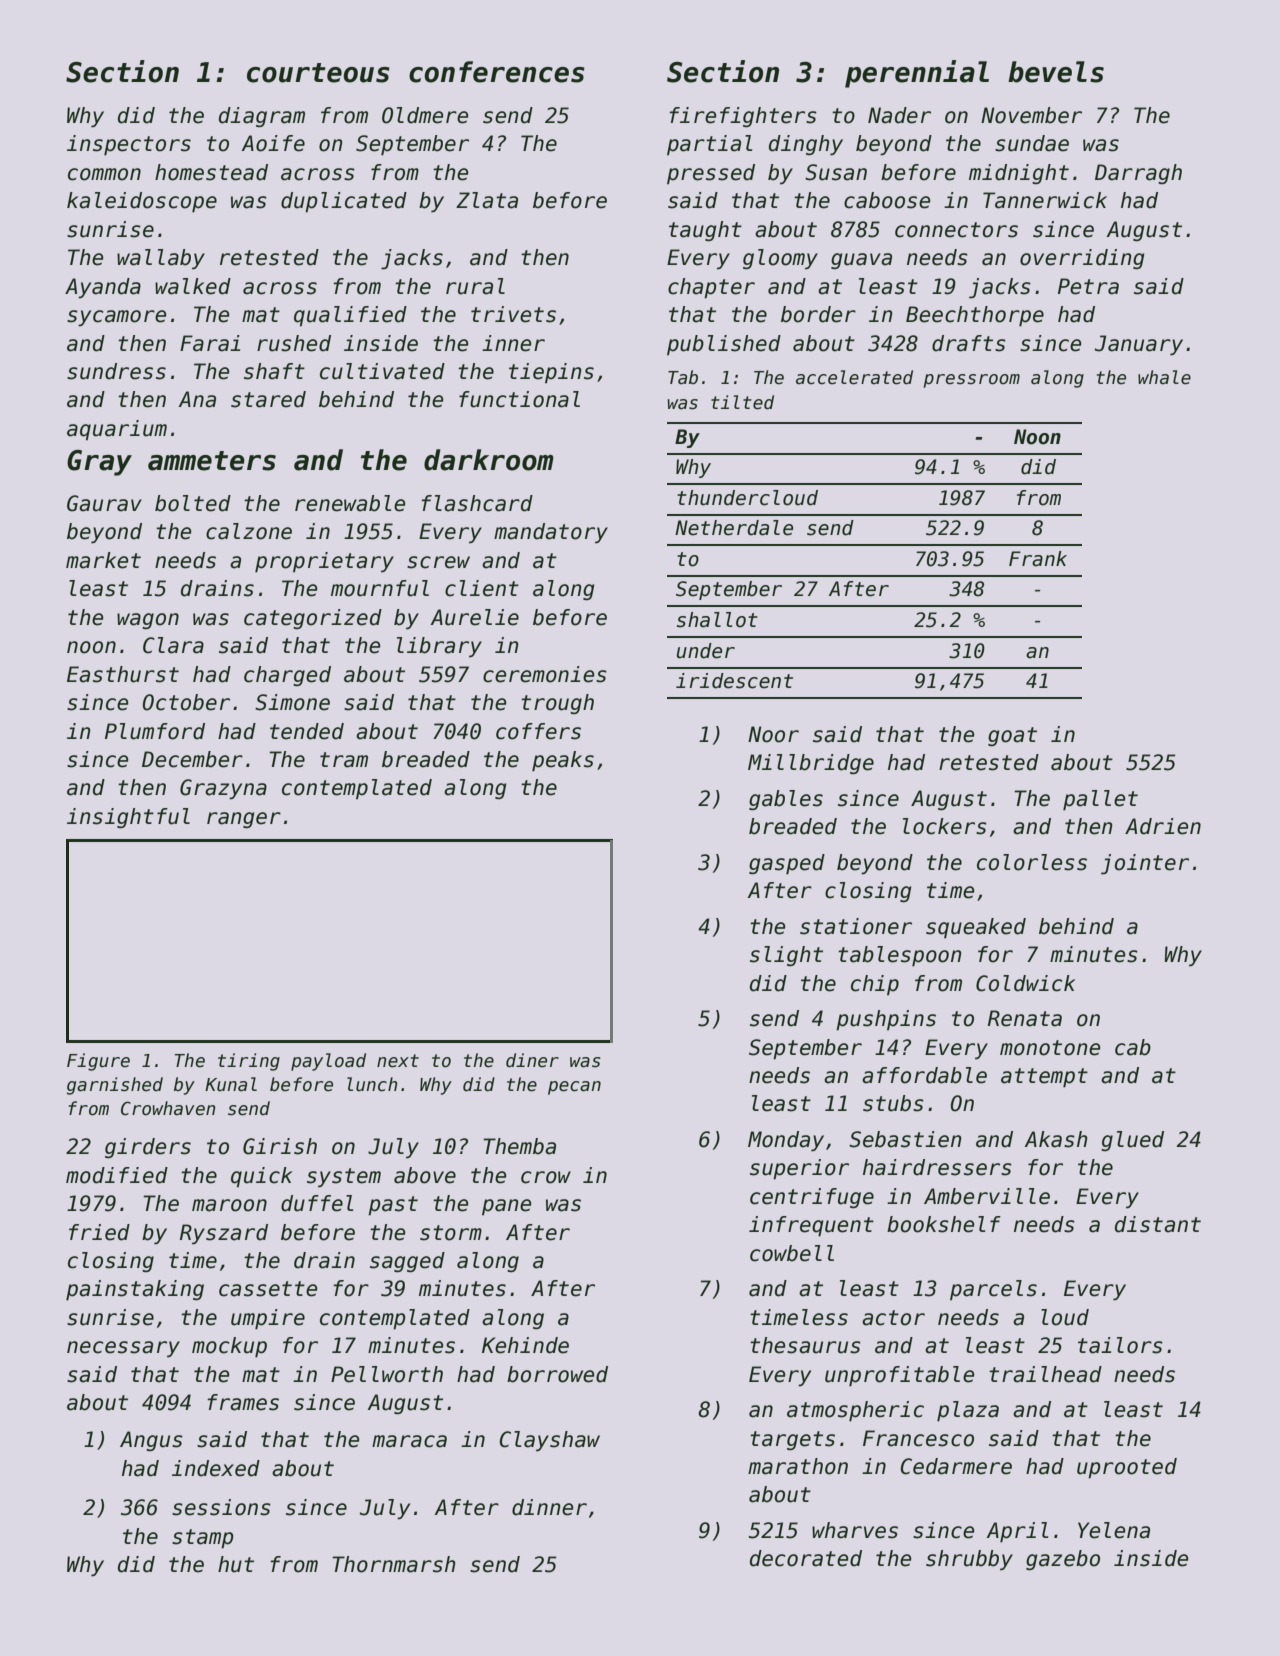 The image size is (1280, 1656). What do you see at coordinates (805, 1345) in the screenshot?
I see `thesaurus` at bounding box center [805, 1345].
